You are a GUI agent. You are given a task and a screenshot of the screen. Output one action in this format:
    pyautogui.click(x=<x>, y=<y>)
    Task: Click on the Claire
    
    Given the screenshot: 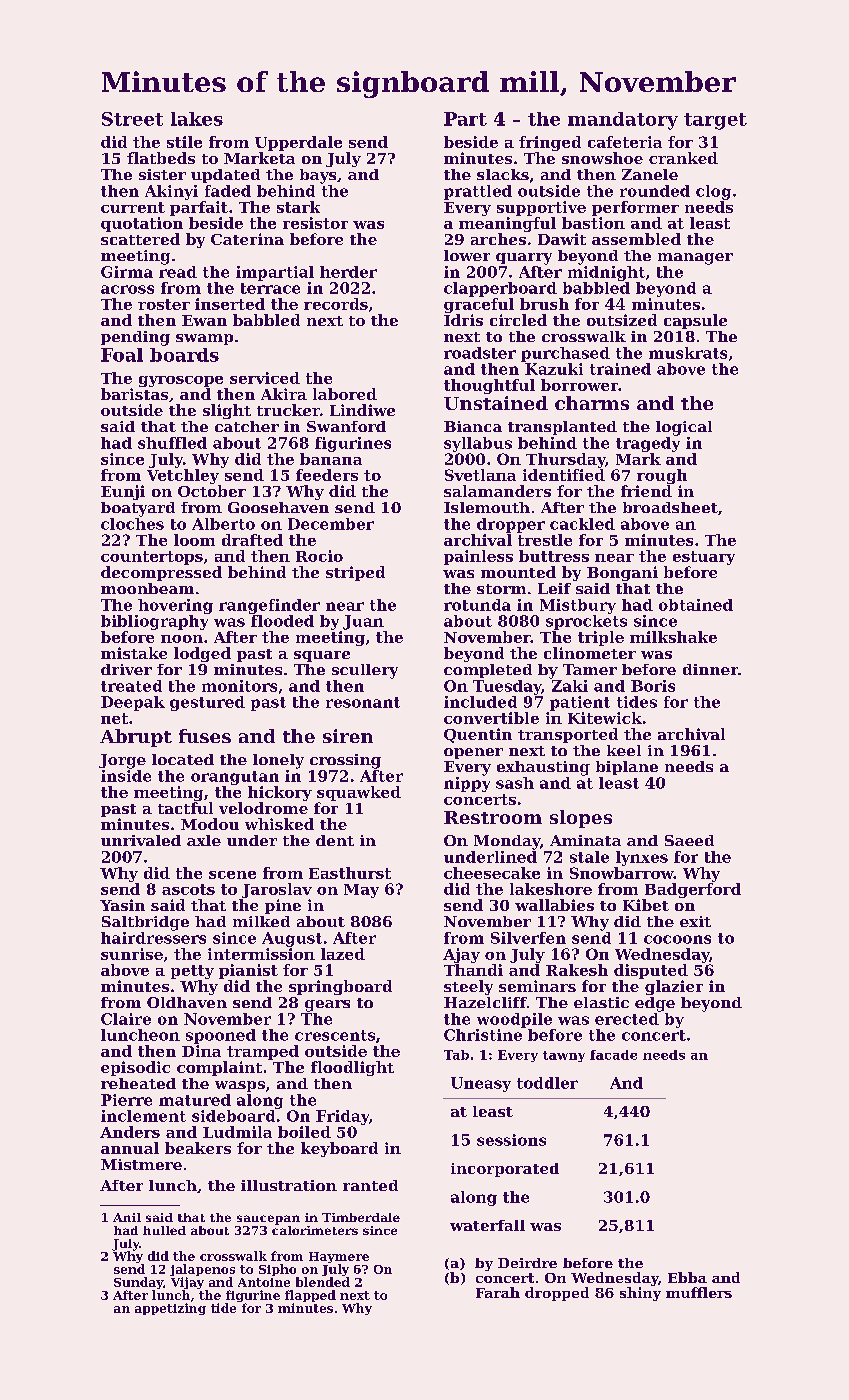 What is the action you would take?
    pyautogui.click(x=126, y=1019)
